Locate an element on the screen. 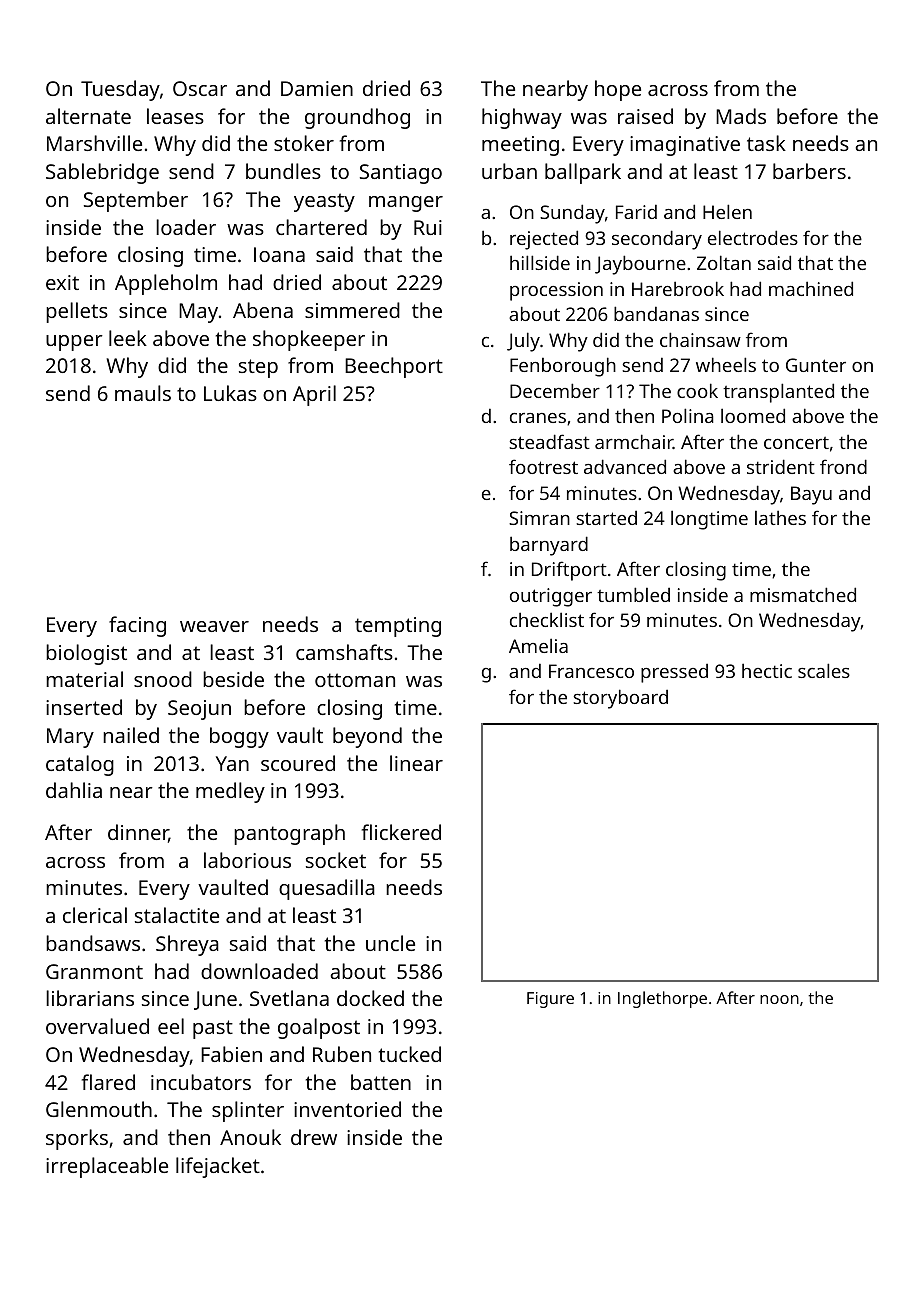 This screenshot has width=924, height=1314. storyboard is located at coordinates (620, 699).
